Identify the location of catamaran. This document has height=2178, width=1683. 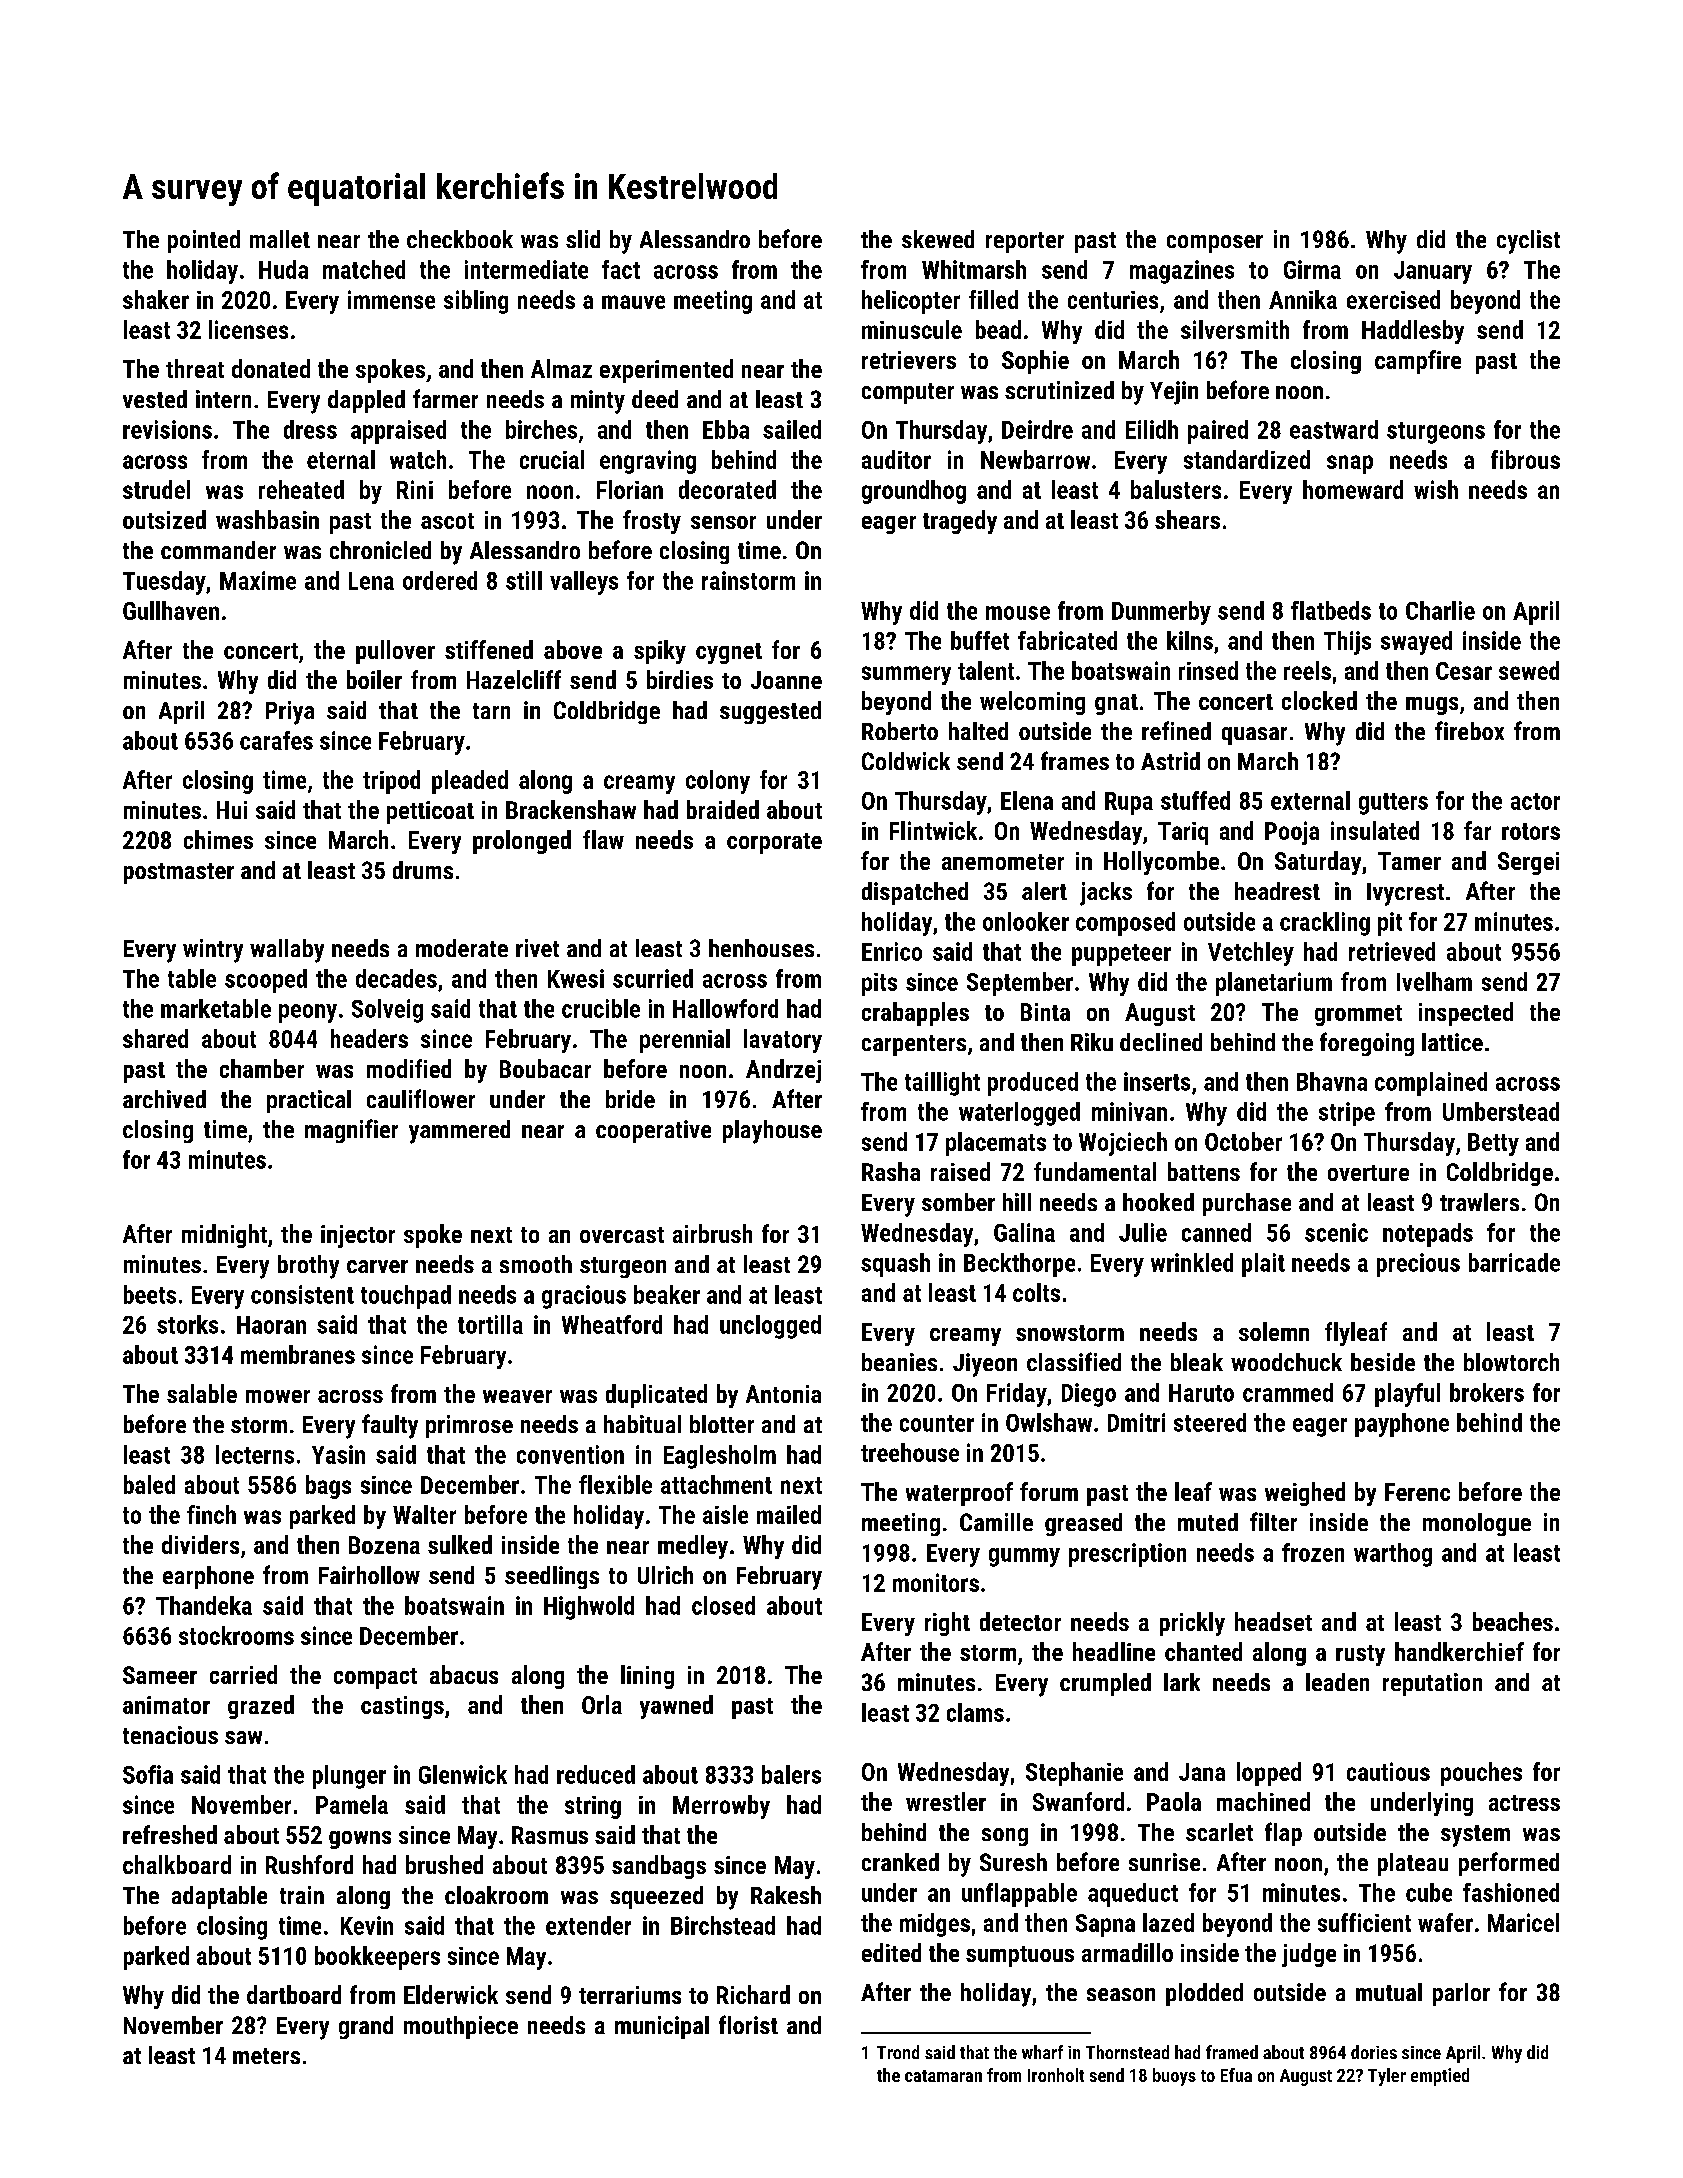
(943, 2076).
